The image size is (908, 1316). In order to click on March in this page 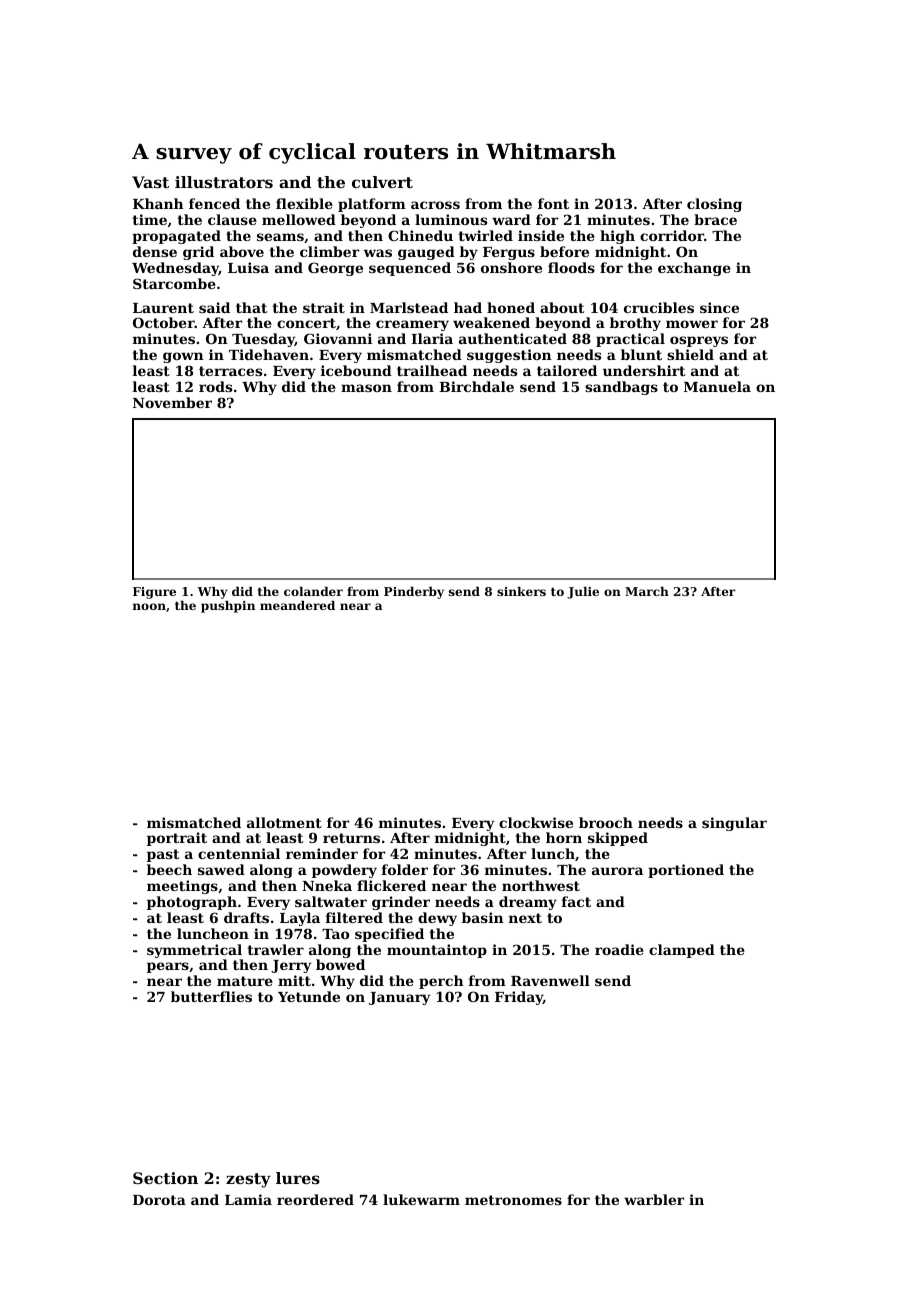, I will do `click(647, 591)`.
